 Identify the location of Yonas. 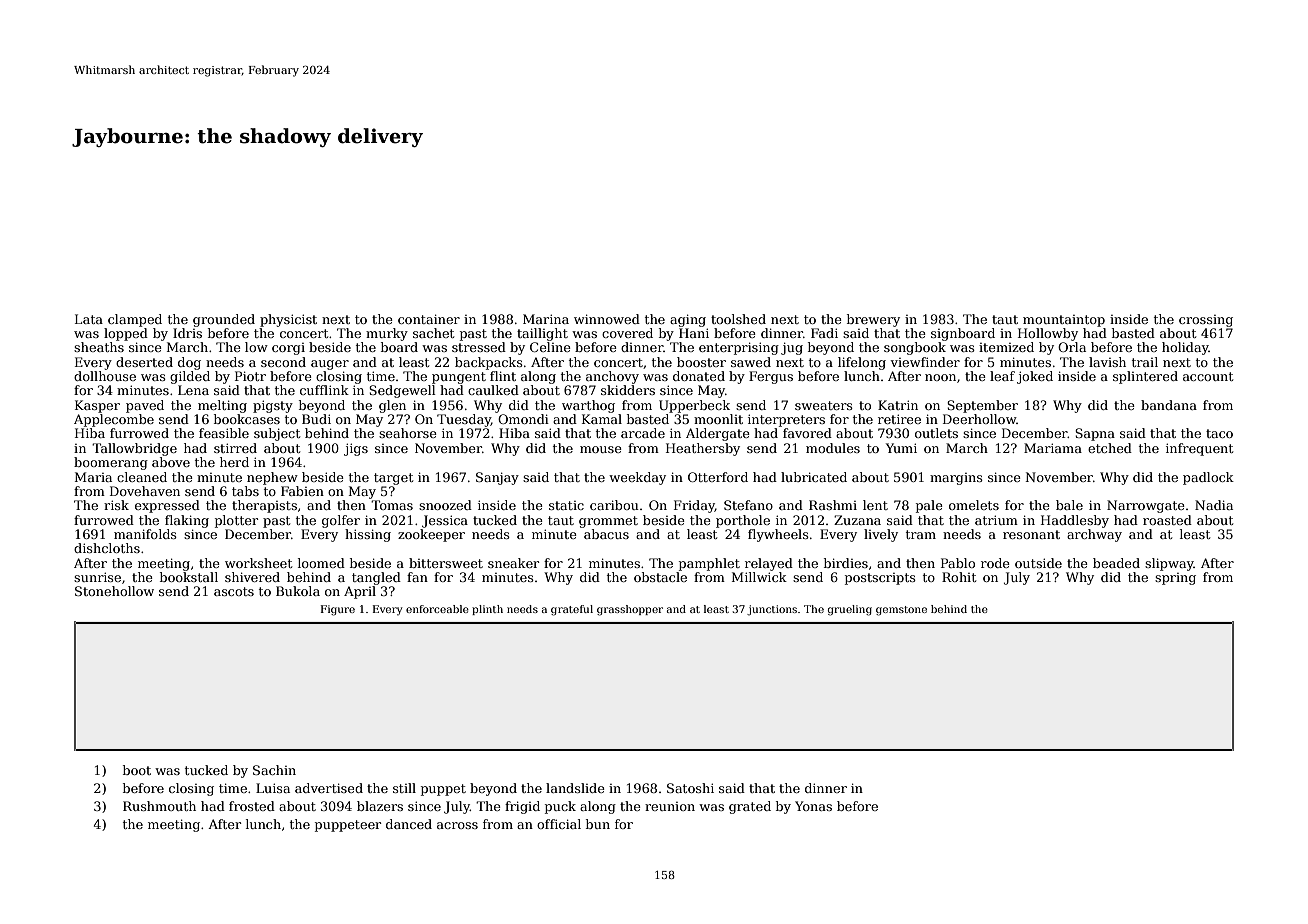
(813, 806).
